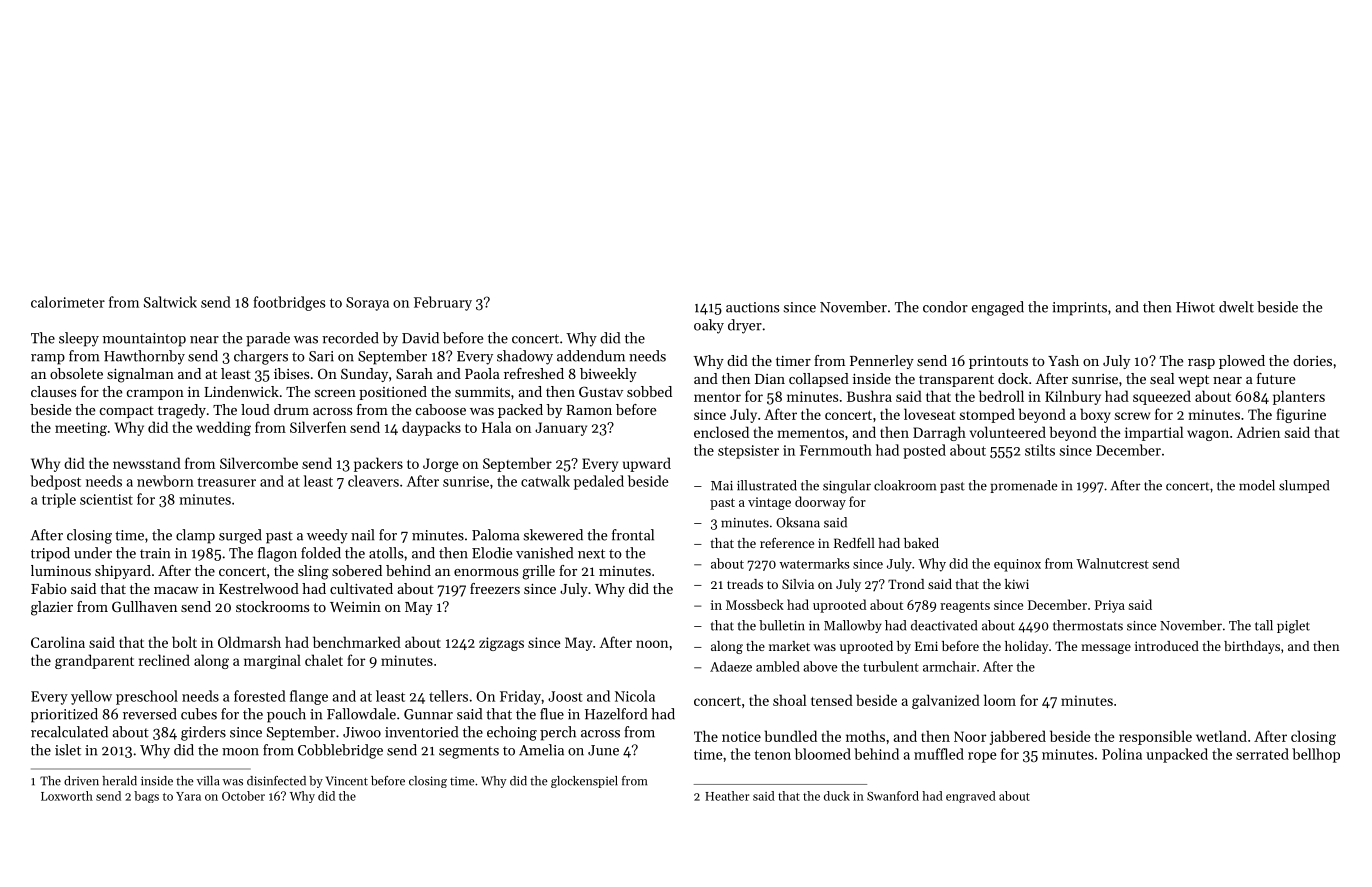  What do you see at coordinates (147, 463) in the screenshot?
I see `newsstand` at bounding box center [147, 463].
